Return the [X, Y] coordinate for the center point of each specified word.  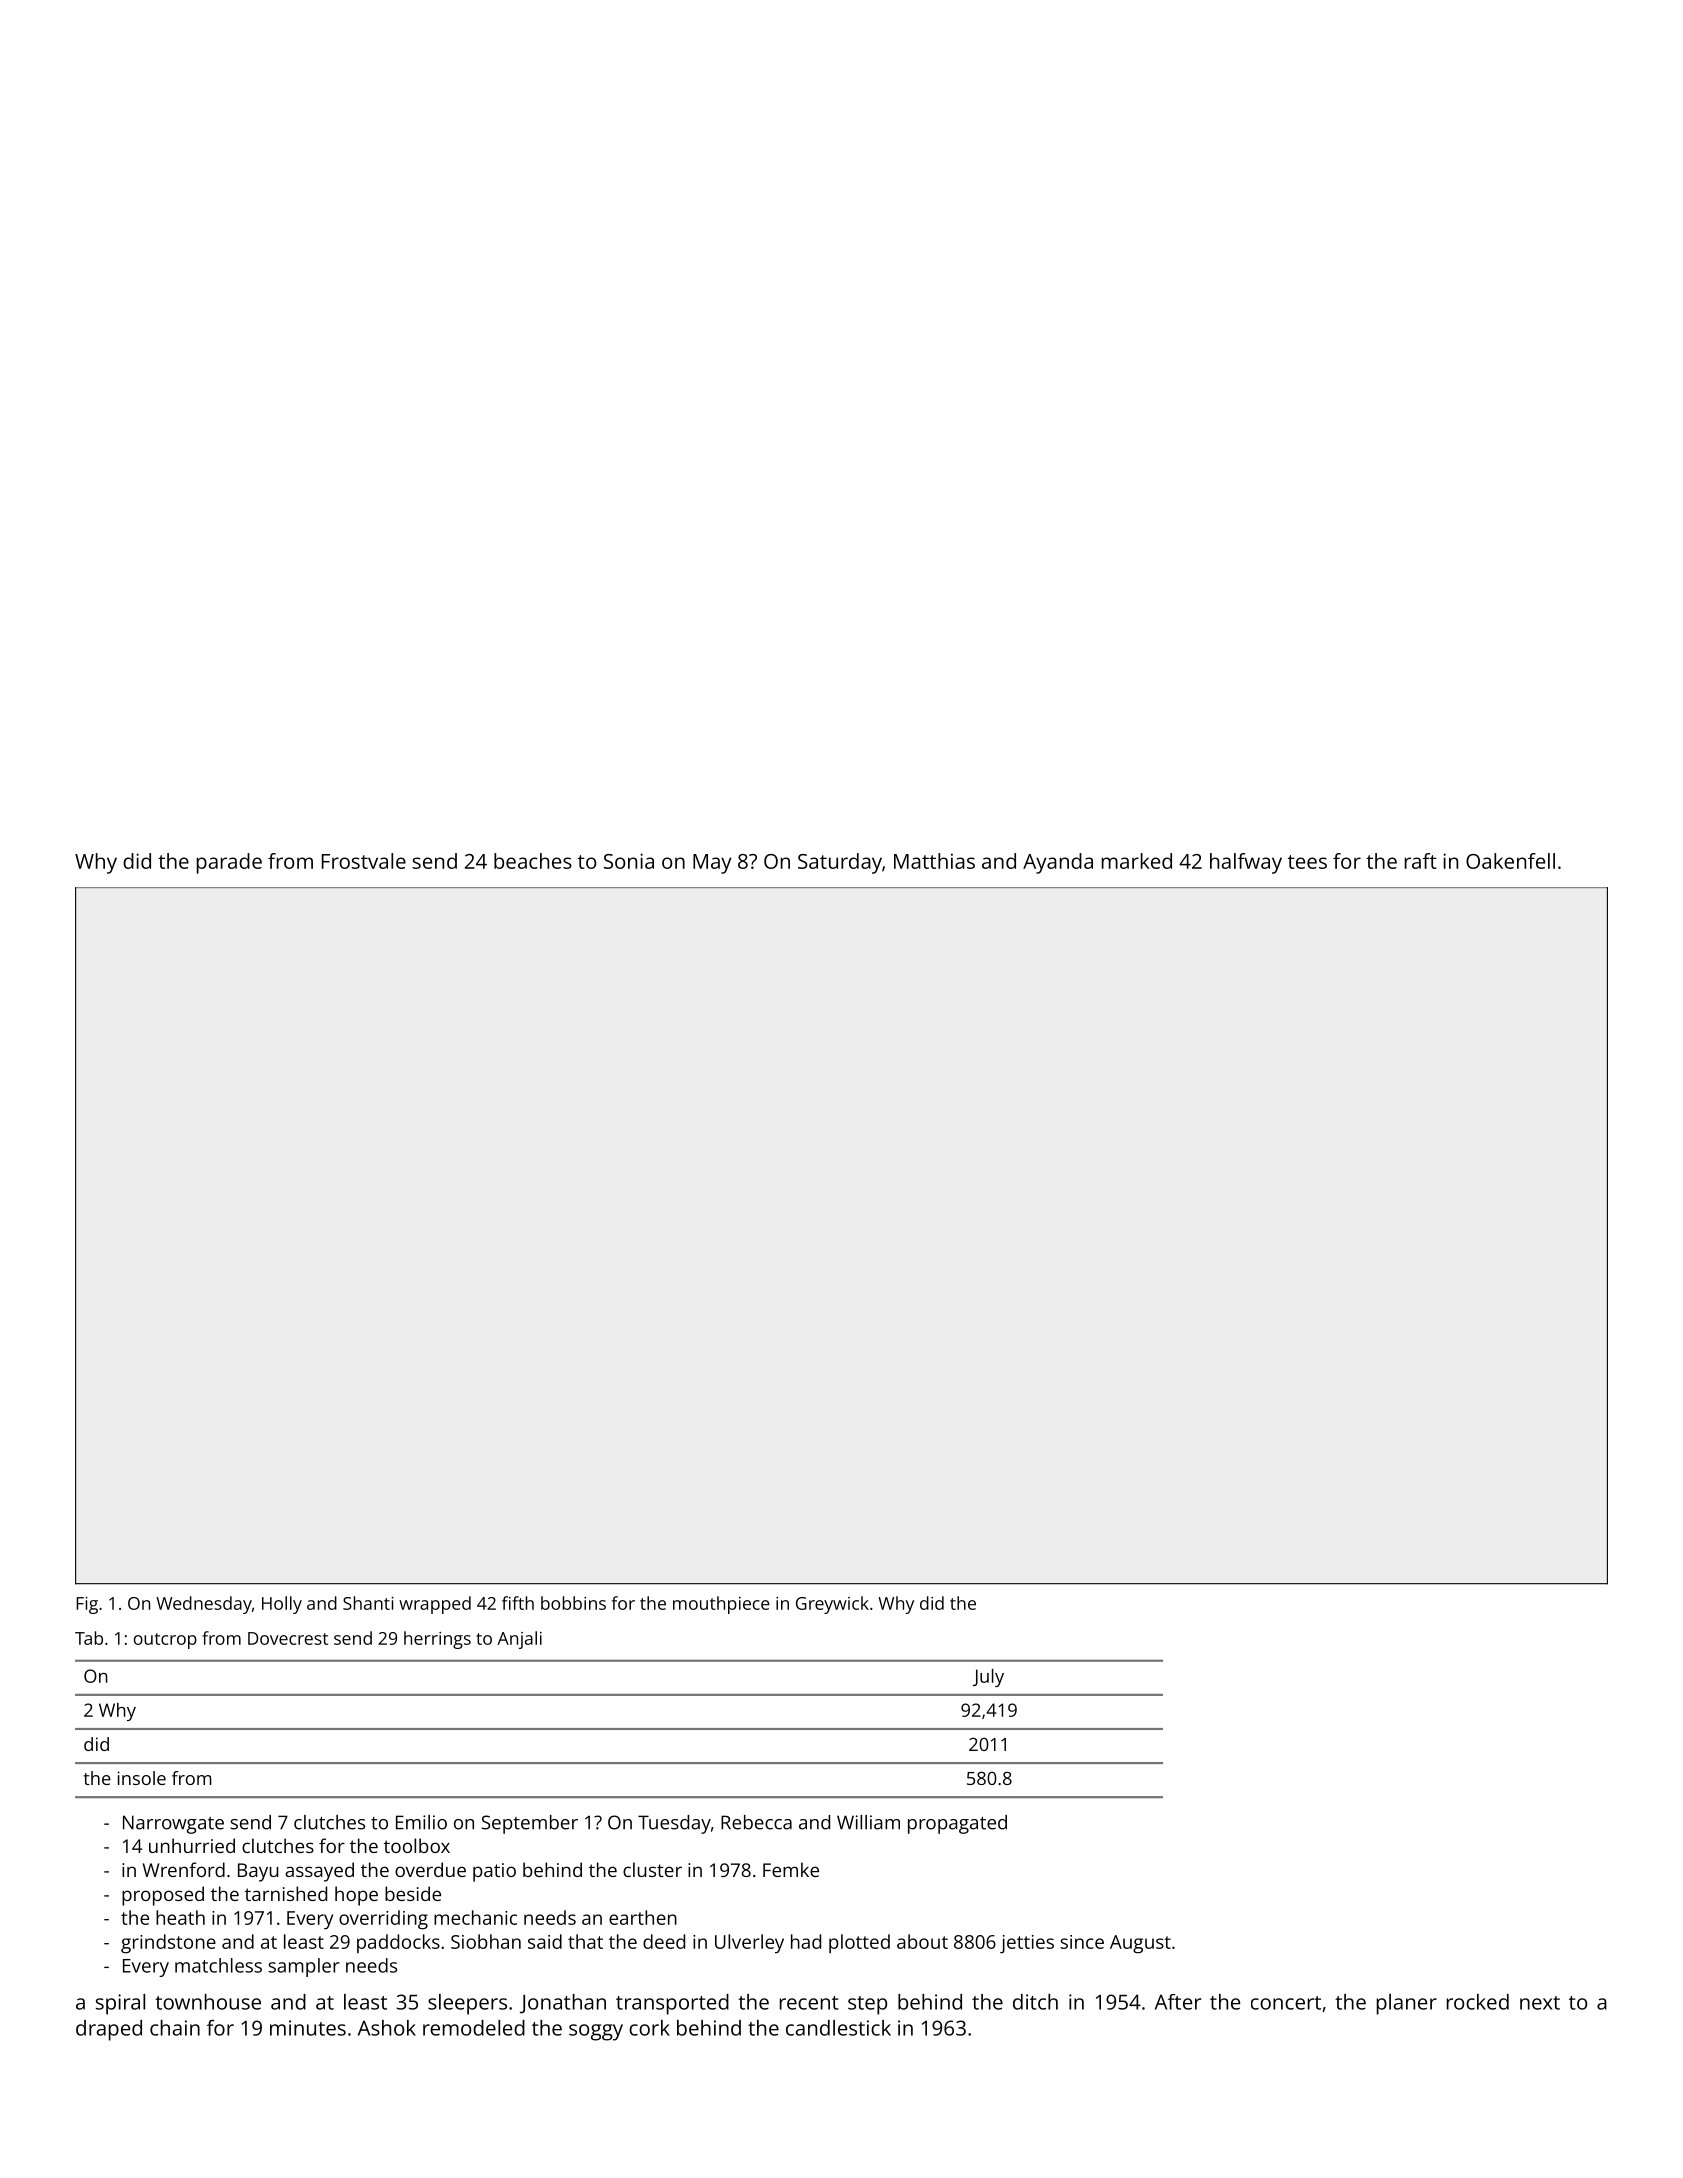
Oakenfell [1510, 861]
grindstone [168, 1944]
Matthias [934, 861]
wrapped [435, 1605]
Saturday [840, 863]
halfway [1246, 863]
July [988, 1678]
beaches [533, 861]
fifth [518, 1603]
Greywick [832, 1605]
